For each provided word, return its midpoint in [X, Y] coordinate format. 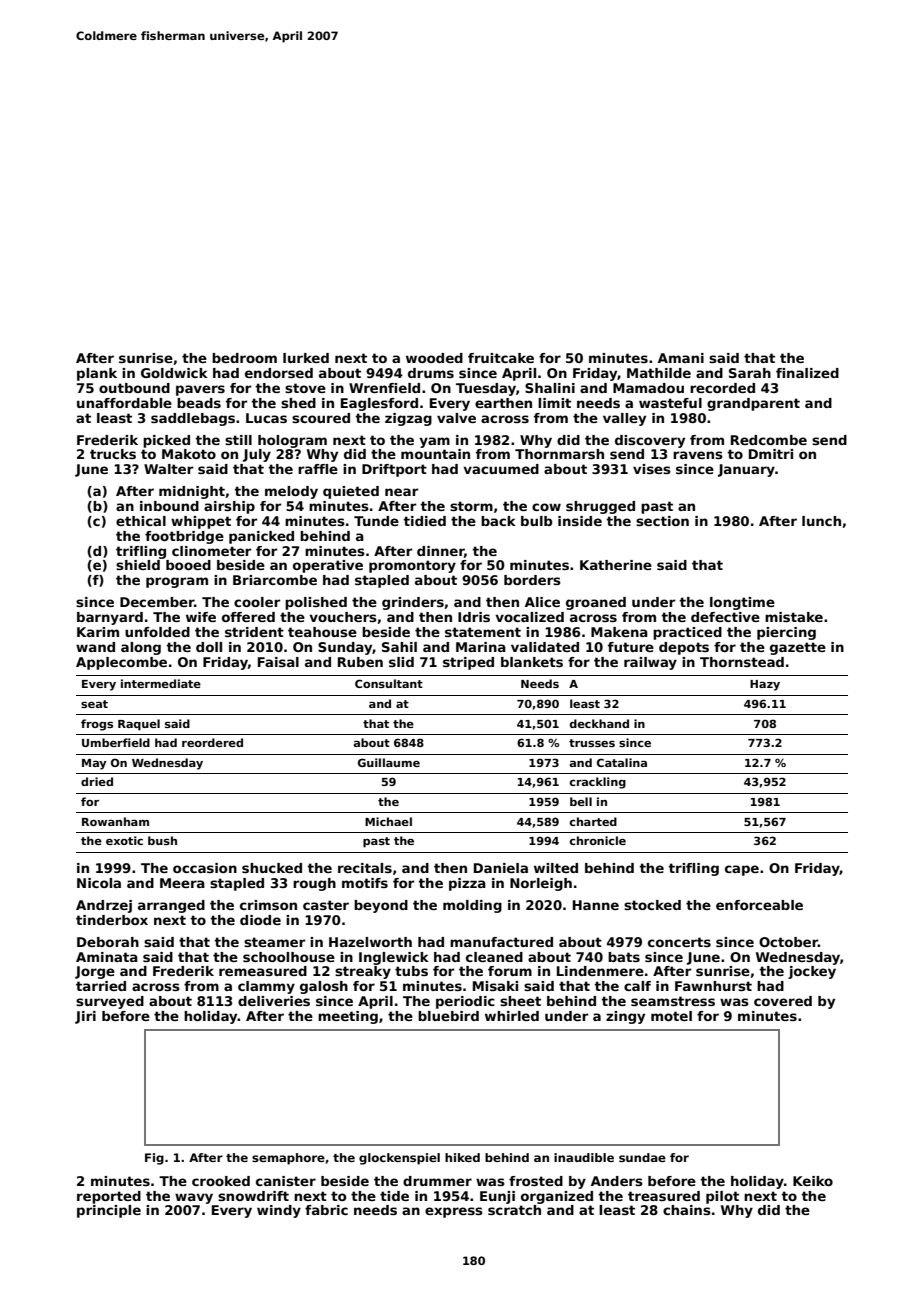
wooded [434, 358]
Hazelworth [370, 942]
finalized [807, 373]
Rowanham [115, 821]
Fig [154, 1159]
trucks [113, 454]
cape [742, 870]
